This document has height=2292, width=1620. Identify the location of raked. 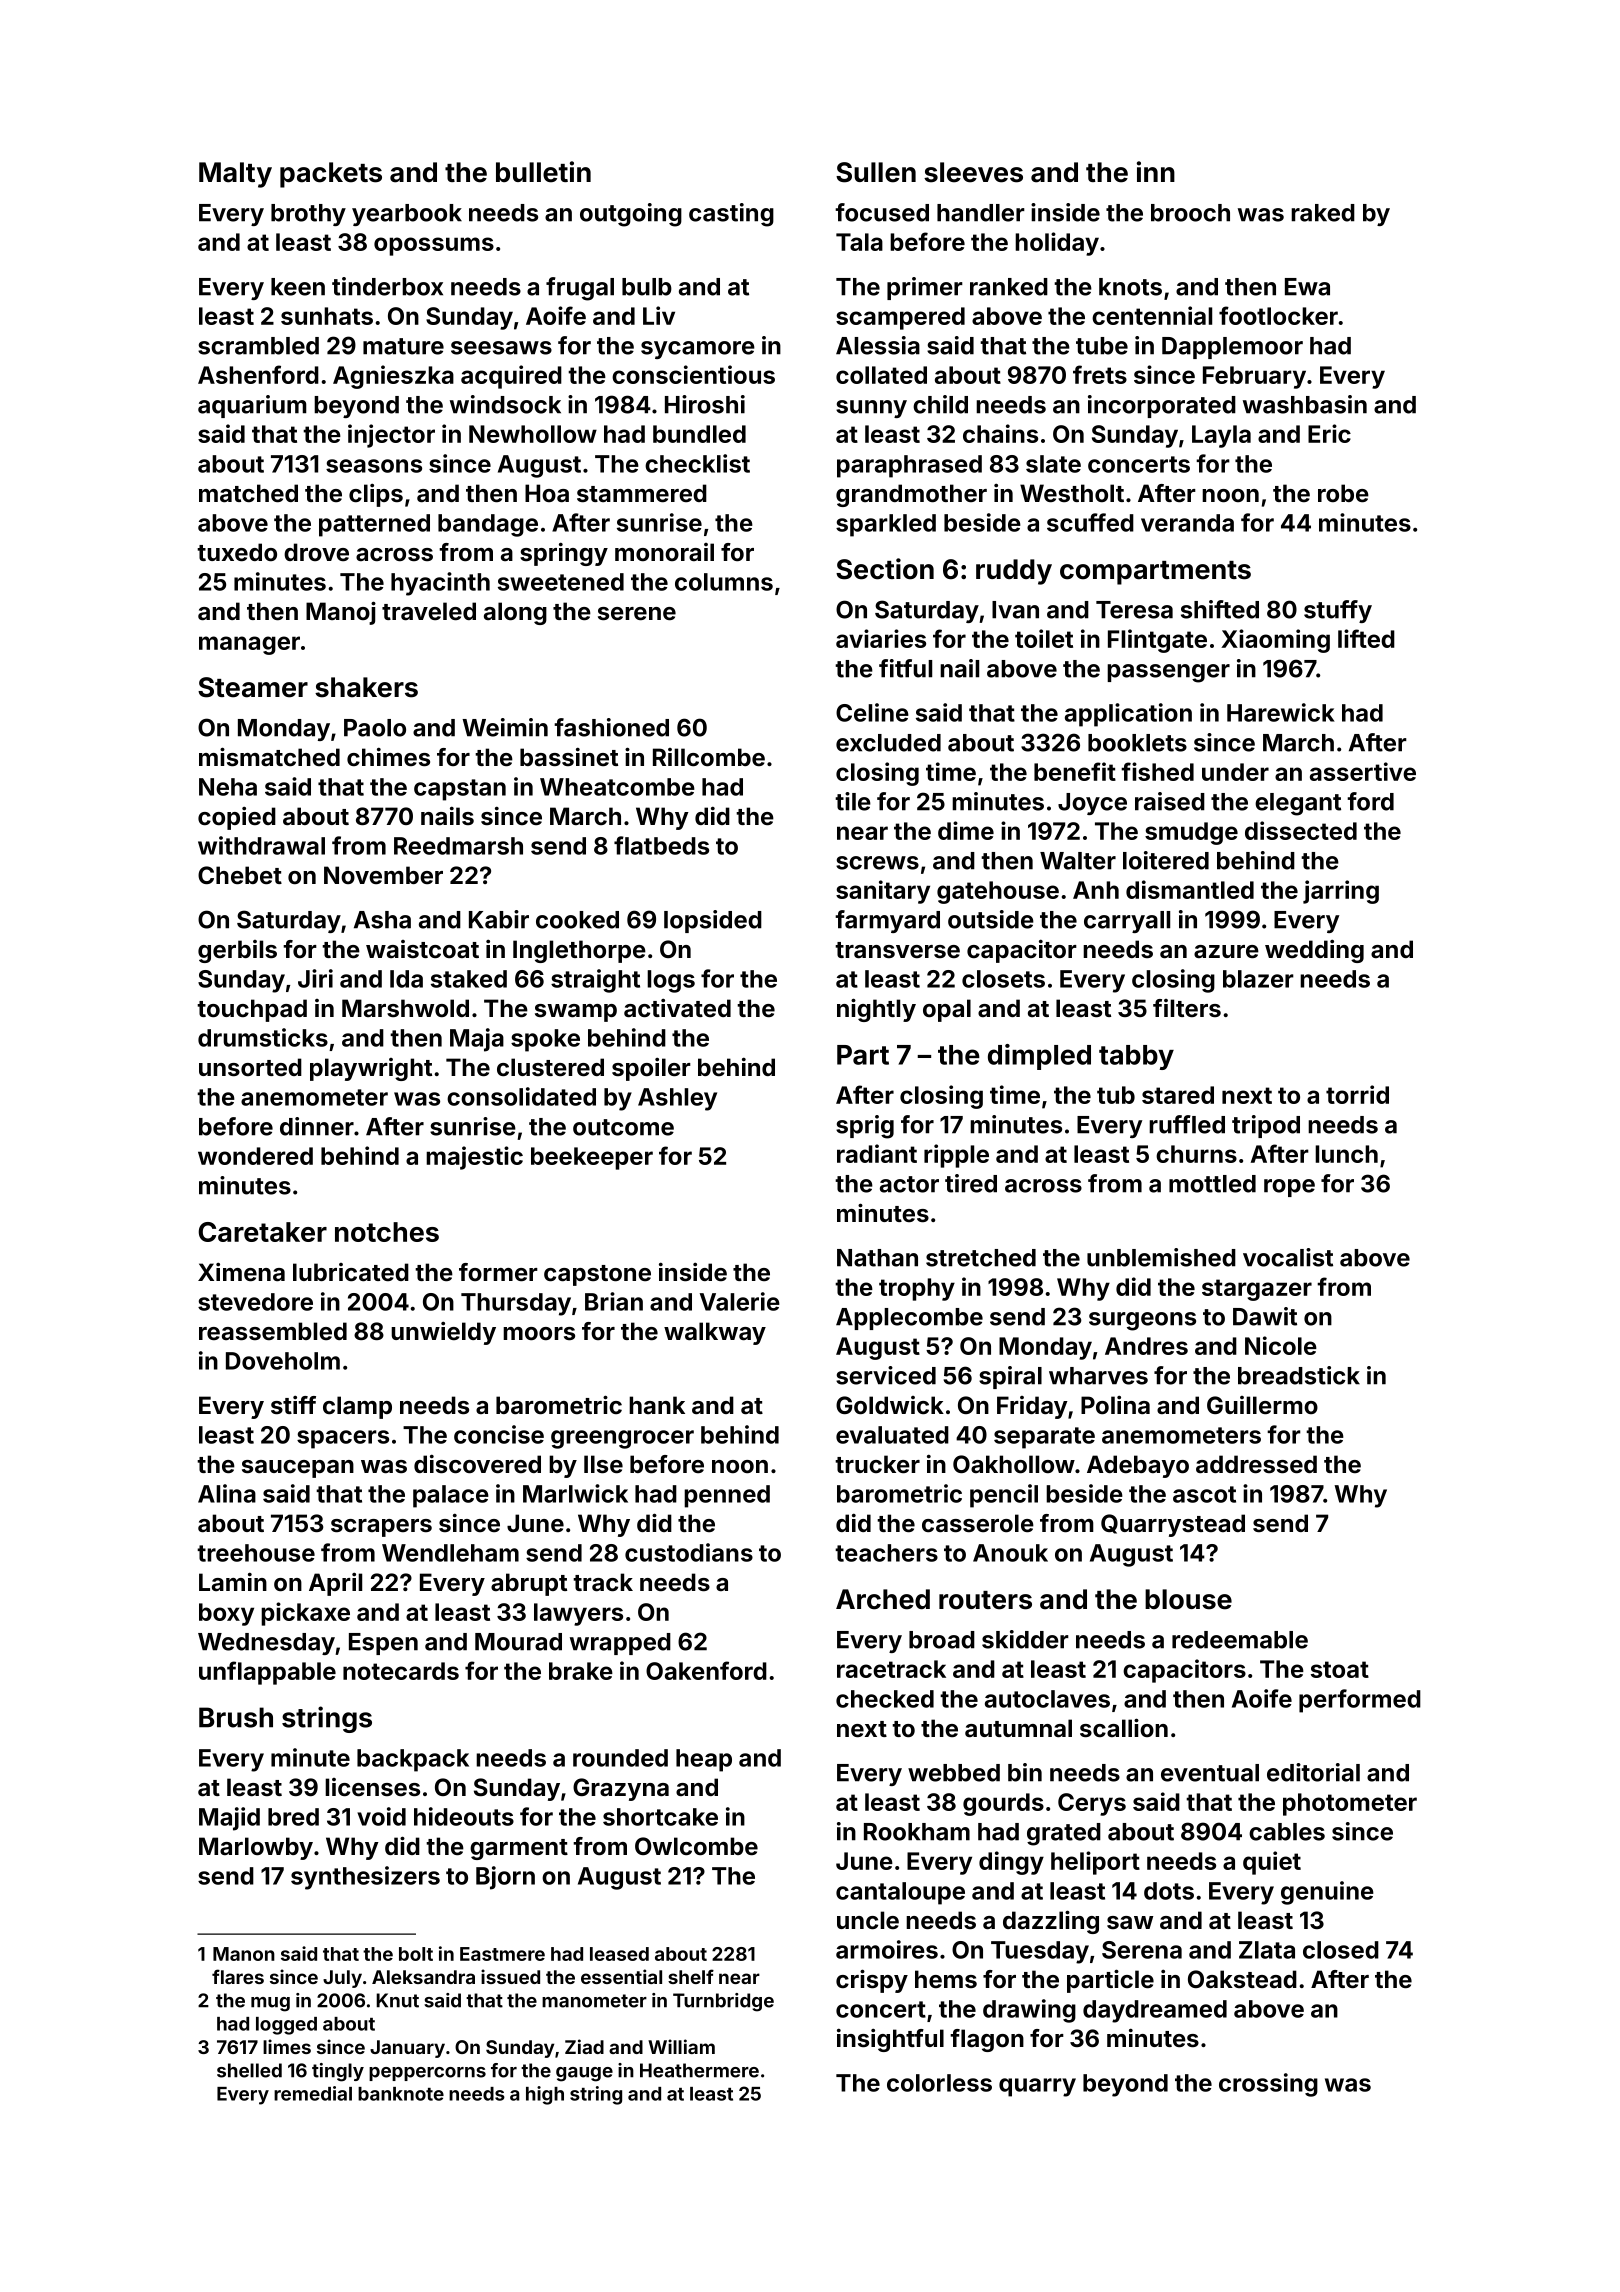
(1323, 213).
